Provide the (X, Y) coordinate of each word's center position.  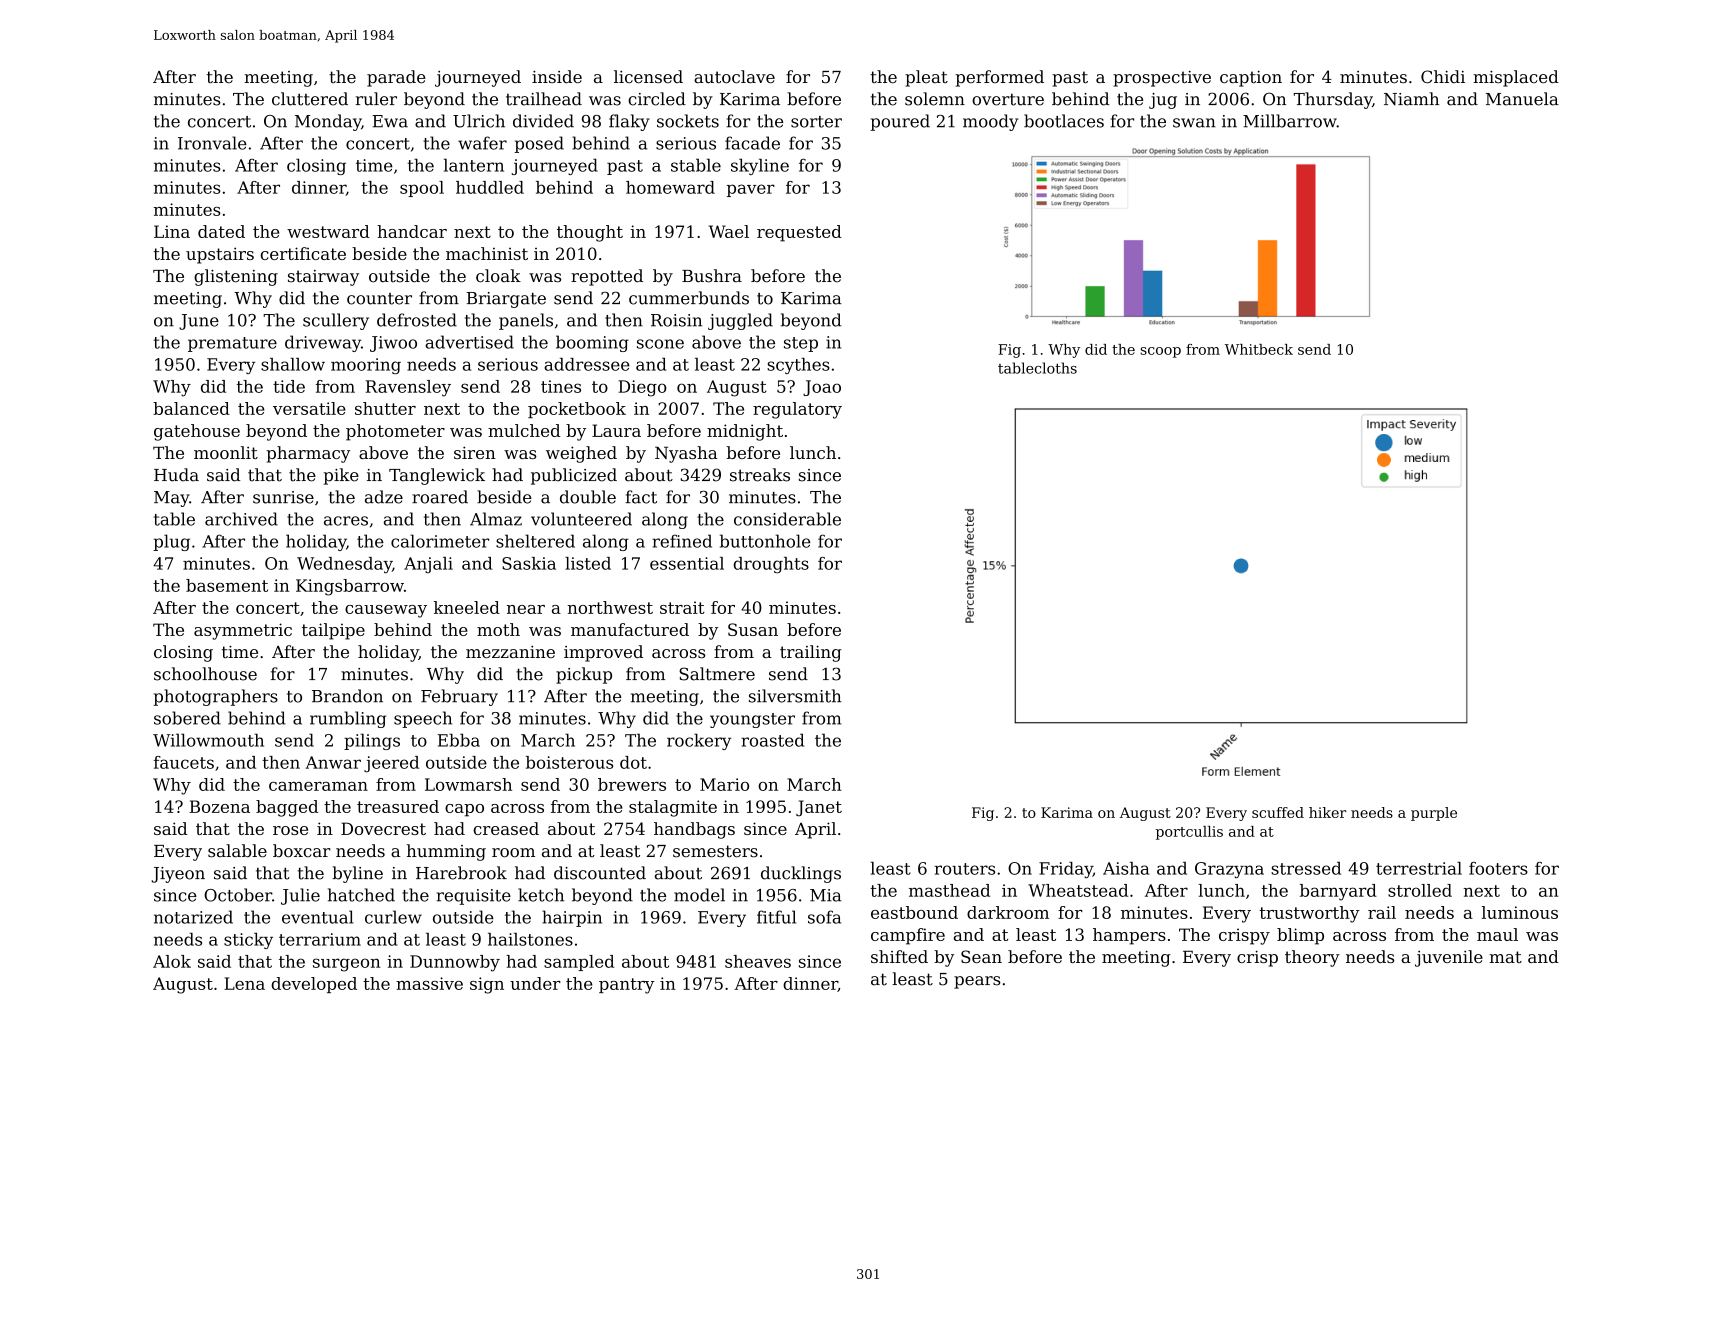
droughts (771, 565)
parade (396, 78)
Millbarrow (1290, 121)
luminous (1520, 912)
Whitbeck (1259, 349)
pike (341, 476)
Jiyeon (178, 875)
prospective (1162, 79)
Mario (724, 784)
